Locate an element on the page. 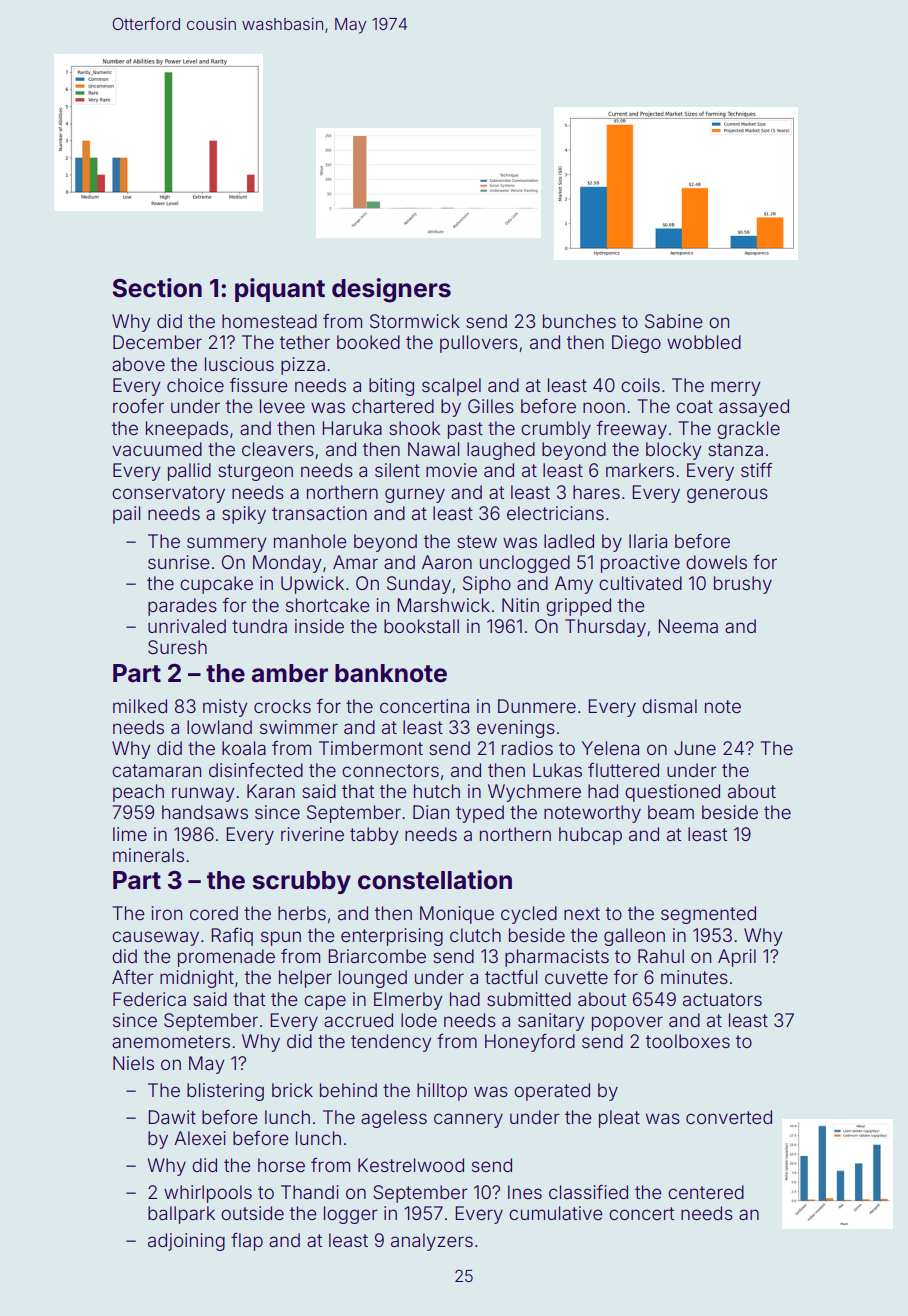 The image size is (908, 1316). Nitin is located at coordinates (520, 605).
